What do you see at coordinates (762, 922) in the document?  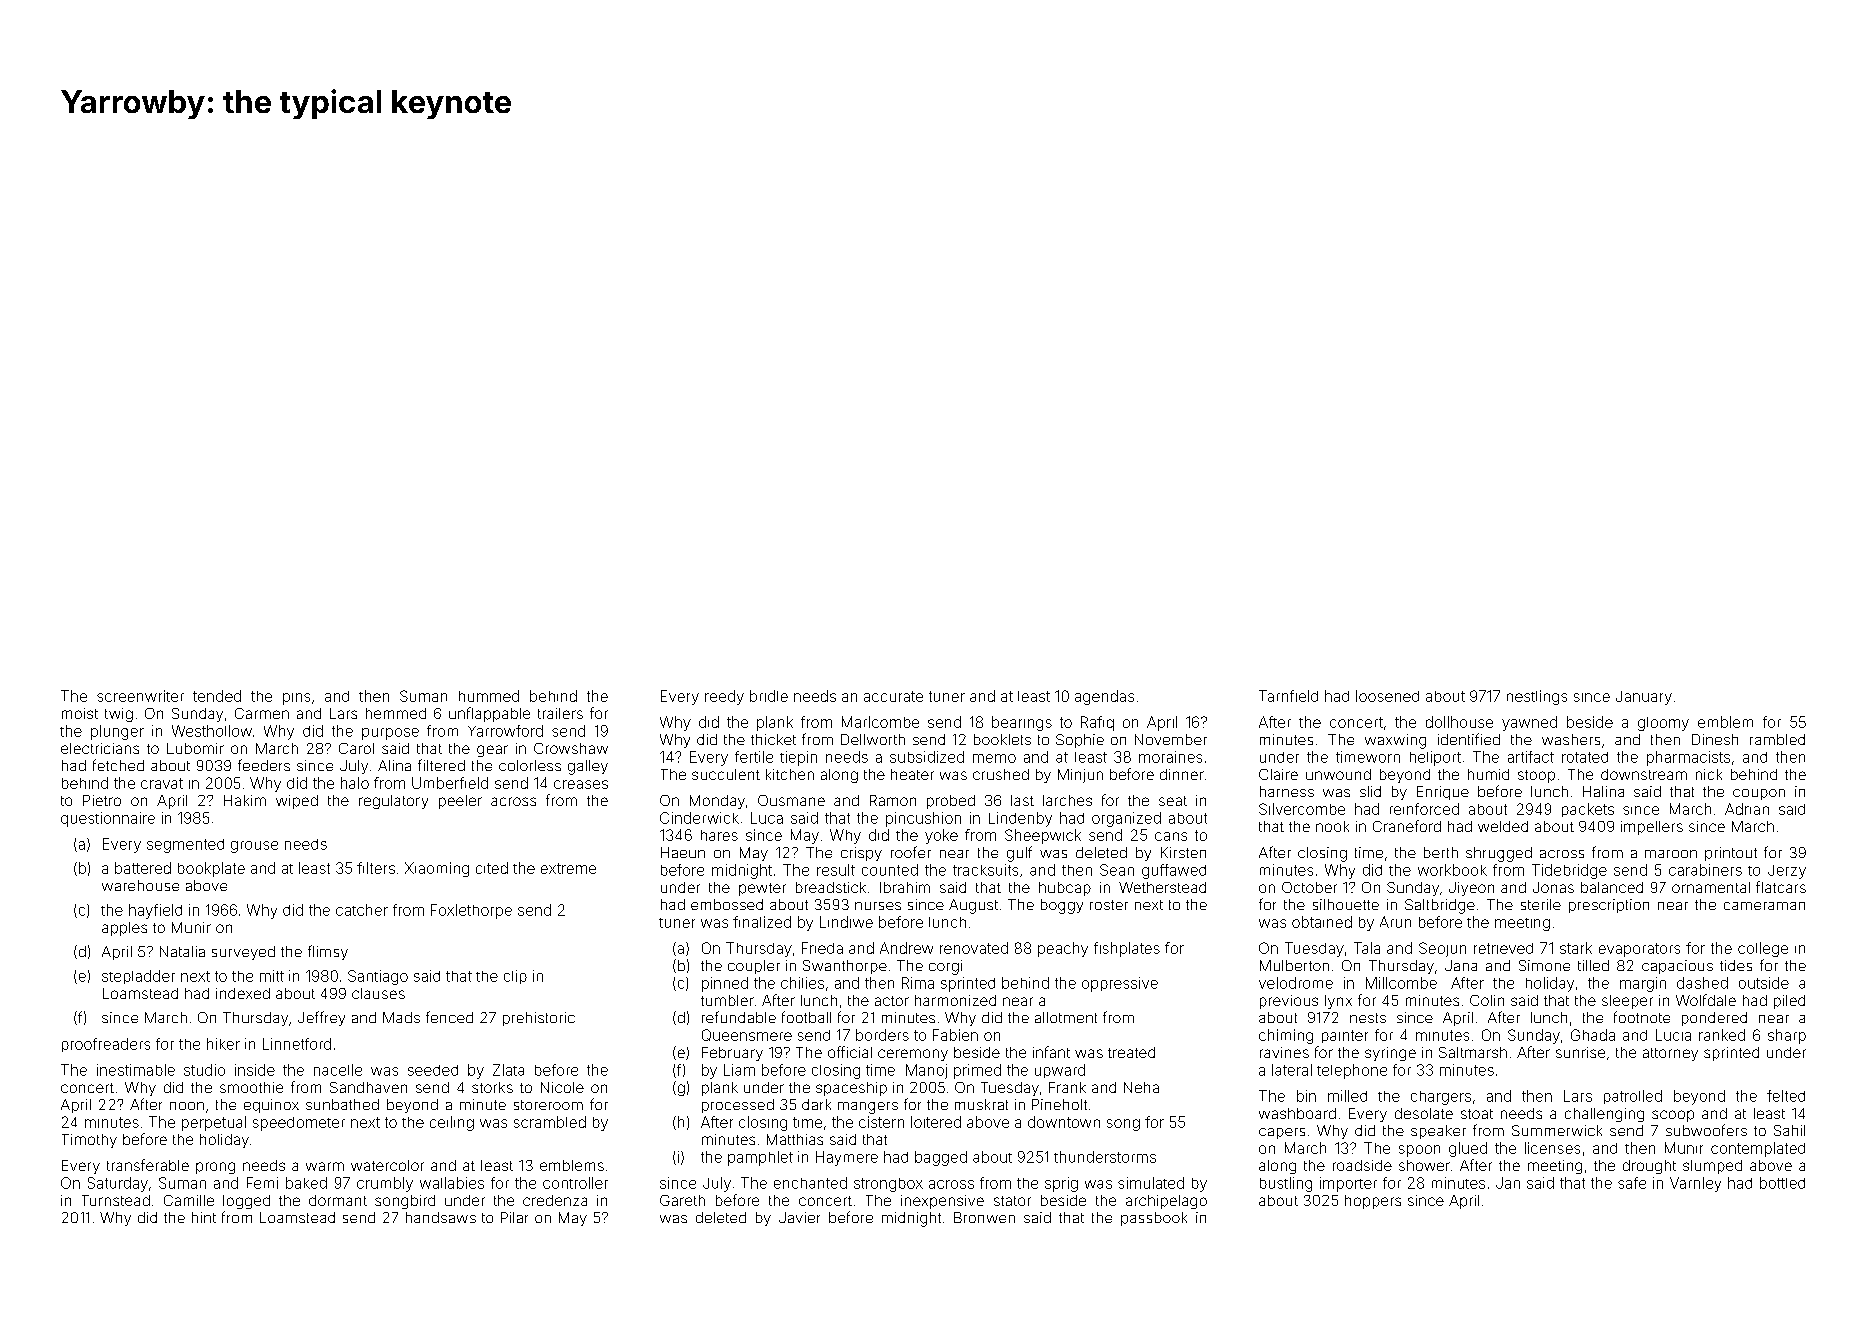 I see `finalized` at bounding box center [762, 922].
